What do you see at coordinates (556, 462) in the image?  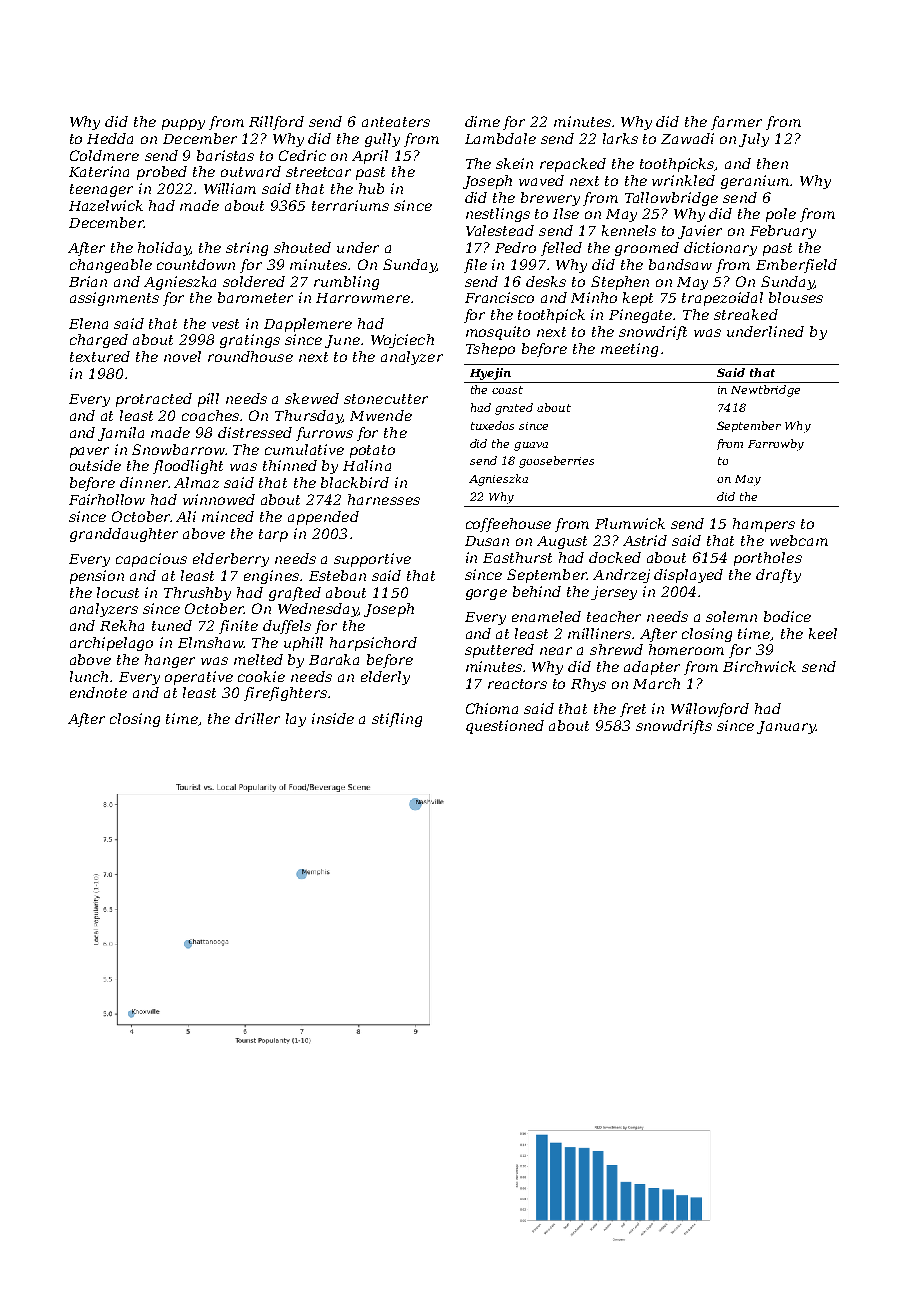 I see `gooseberries` at bounding box center [556, 462].
